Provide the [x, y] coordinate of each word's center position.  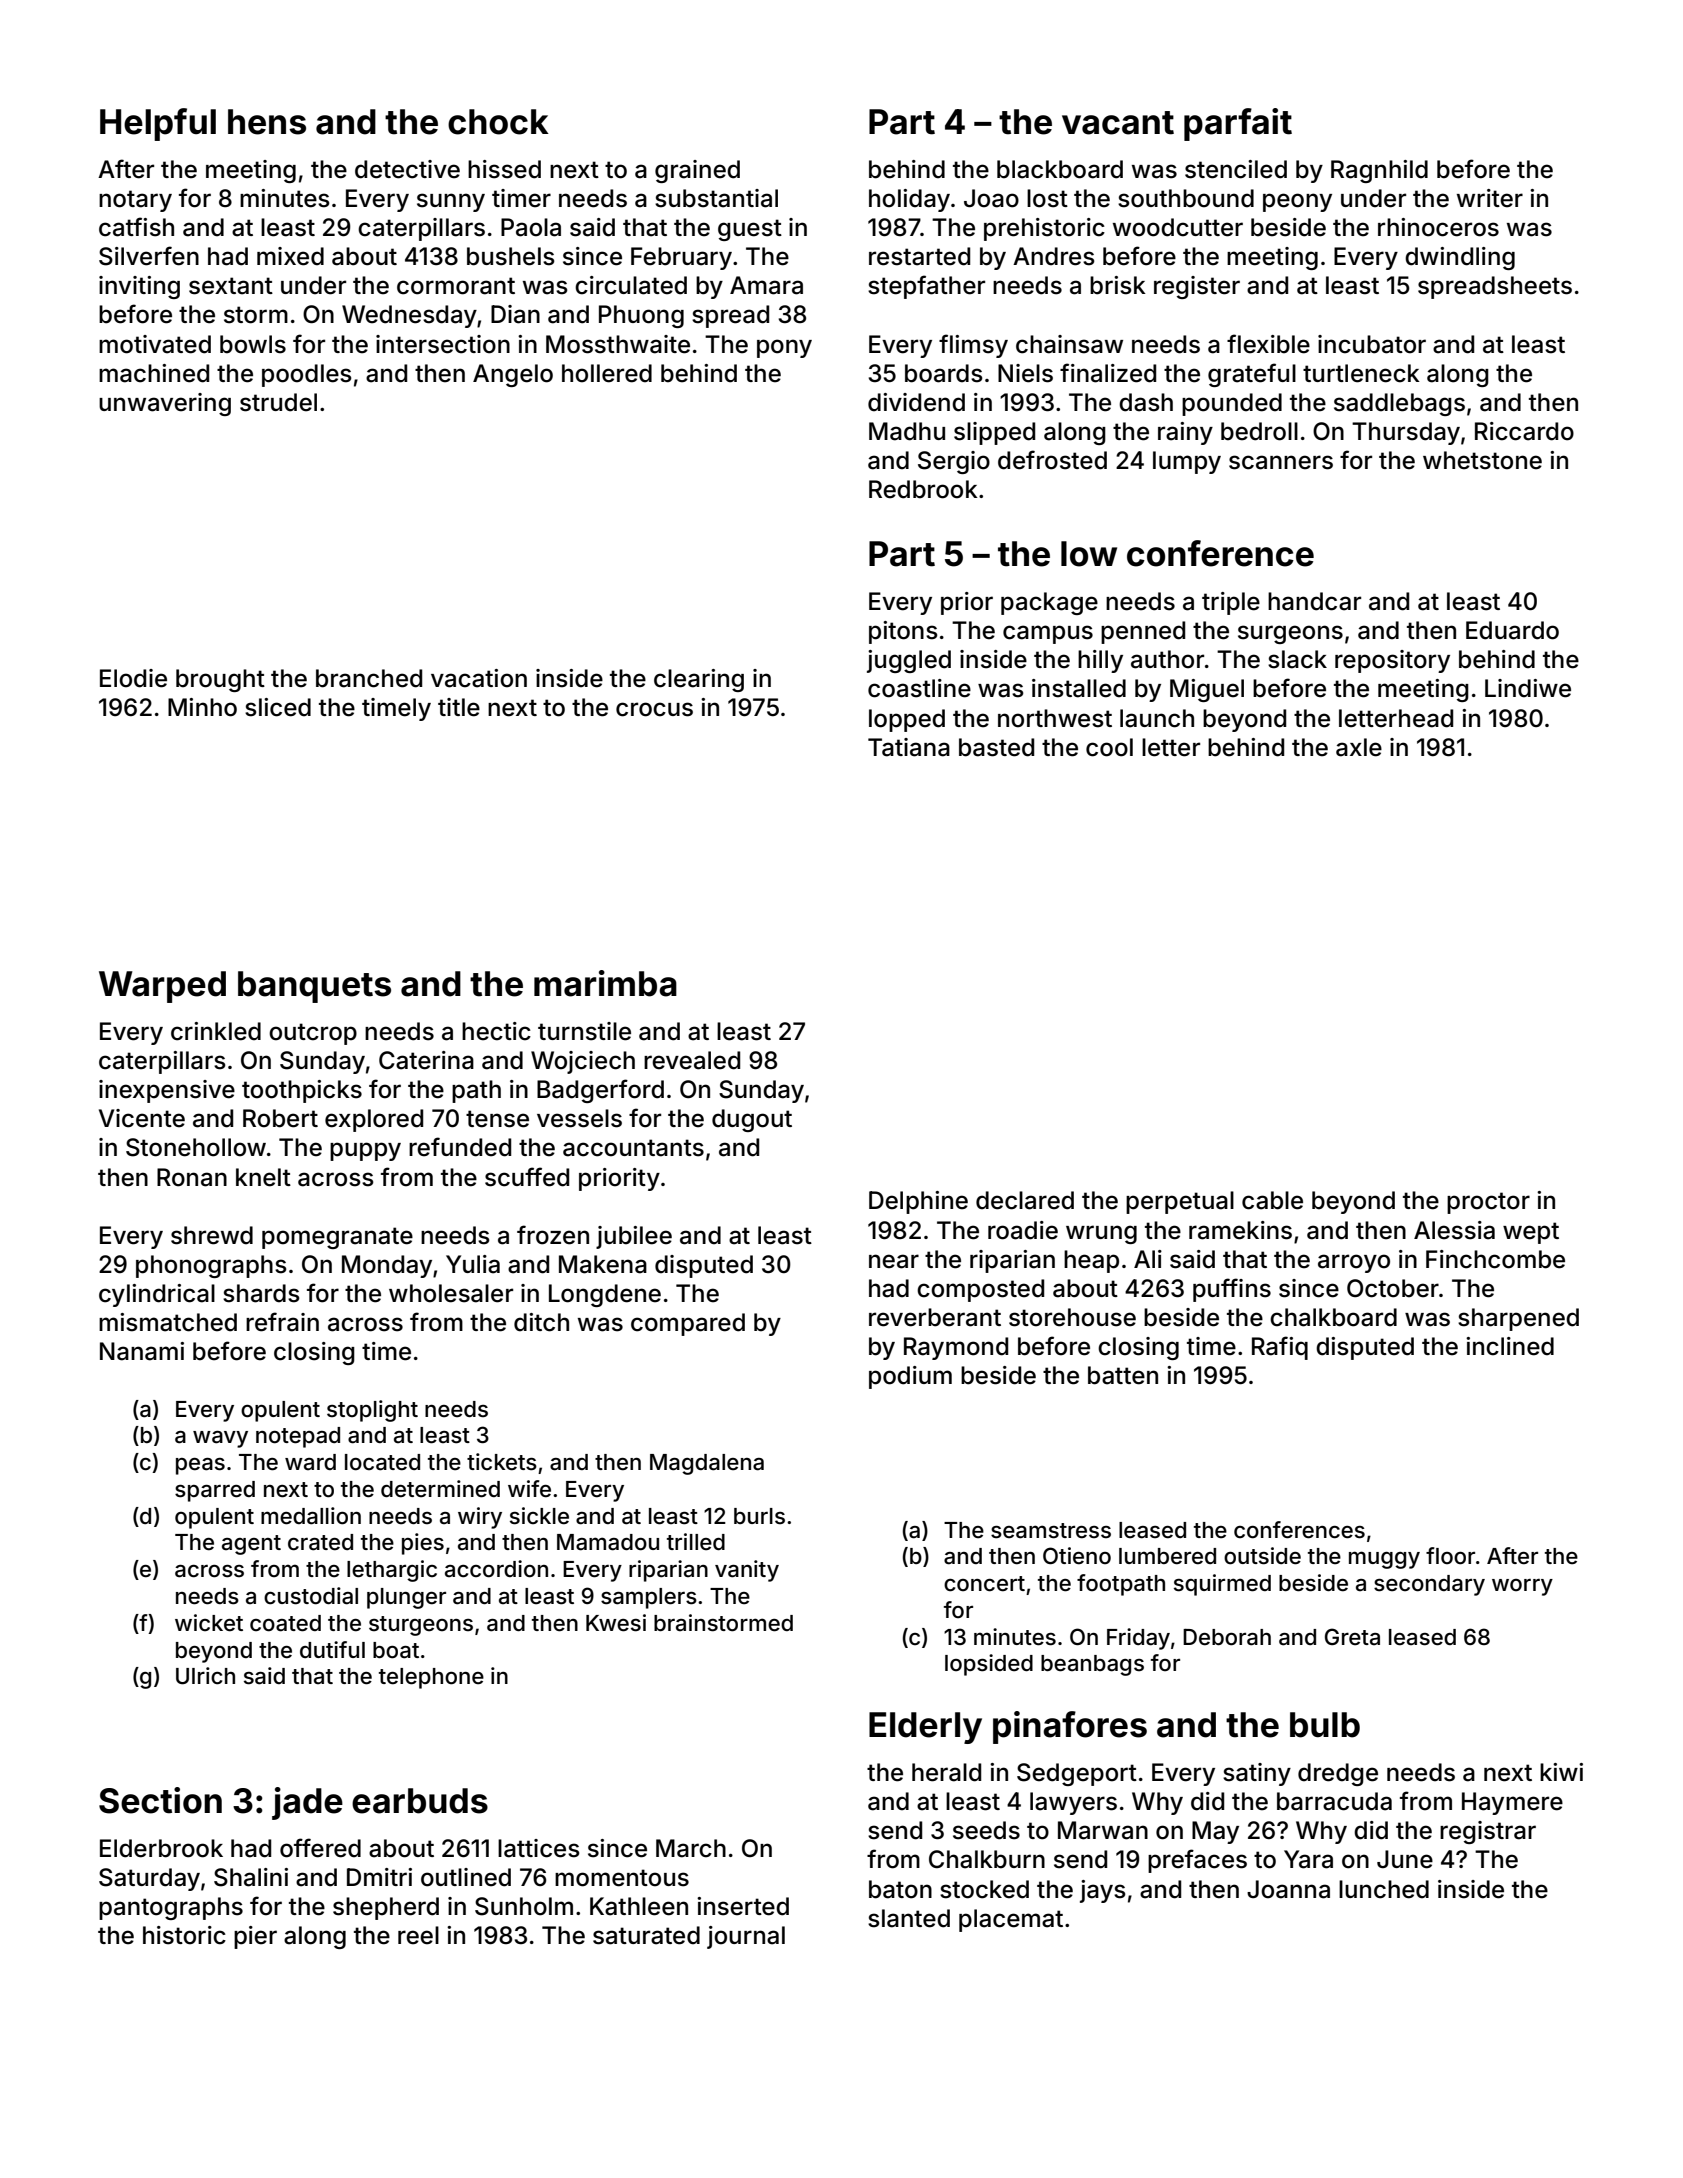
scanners [1281, 462]
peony [1297, 202]
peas [200, 1466]
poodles [307, 375]
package [1049, 603]
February [681, 258]
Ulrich [205, 1676]
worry [1522, 1587]
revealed [692, 1060]
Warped [162, 987]
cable [1272, 1200]
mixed [290, 256]
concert [984, 1584]
